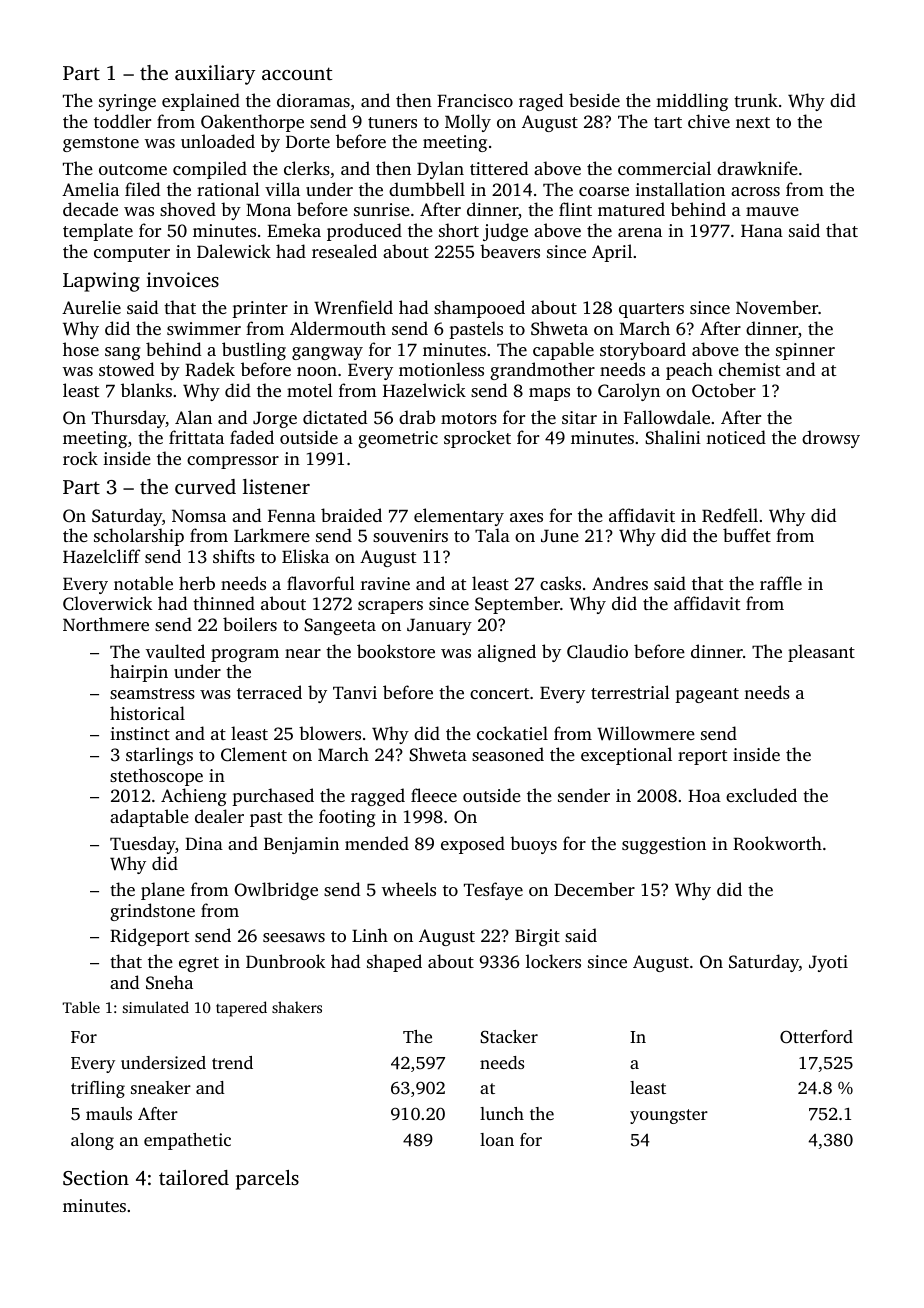  What do you see at coordinates (517, 605) in the page?
I see `September` at bounding box center [517, 605].
